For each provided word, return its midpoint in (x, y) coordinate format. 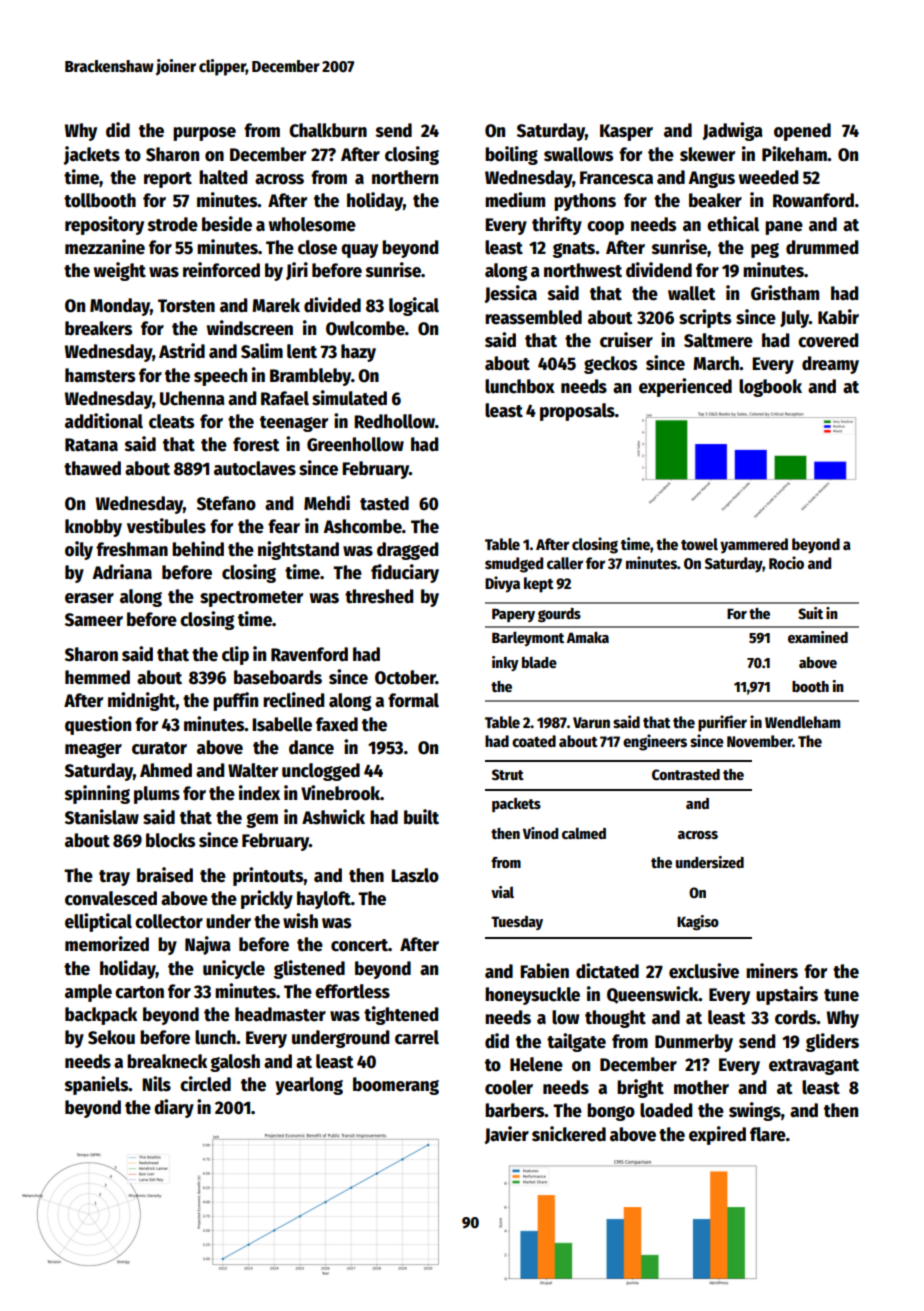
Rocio (786, 562)
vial (502, 892)
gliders (832, 1042)
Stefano (226, 503)
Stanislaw (102, 817)
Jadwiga (733, 131)
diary (174, 1108)
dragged (407, 551)
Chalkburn (328, 130)
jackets (92, 155)
